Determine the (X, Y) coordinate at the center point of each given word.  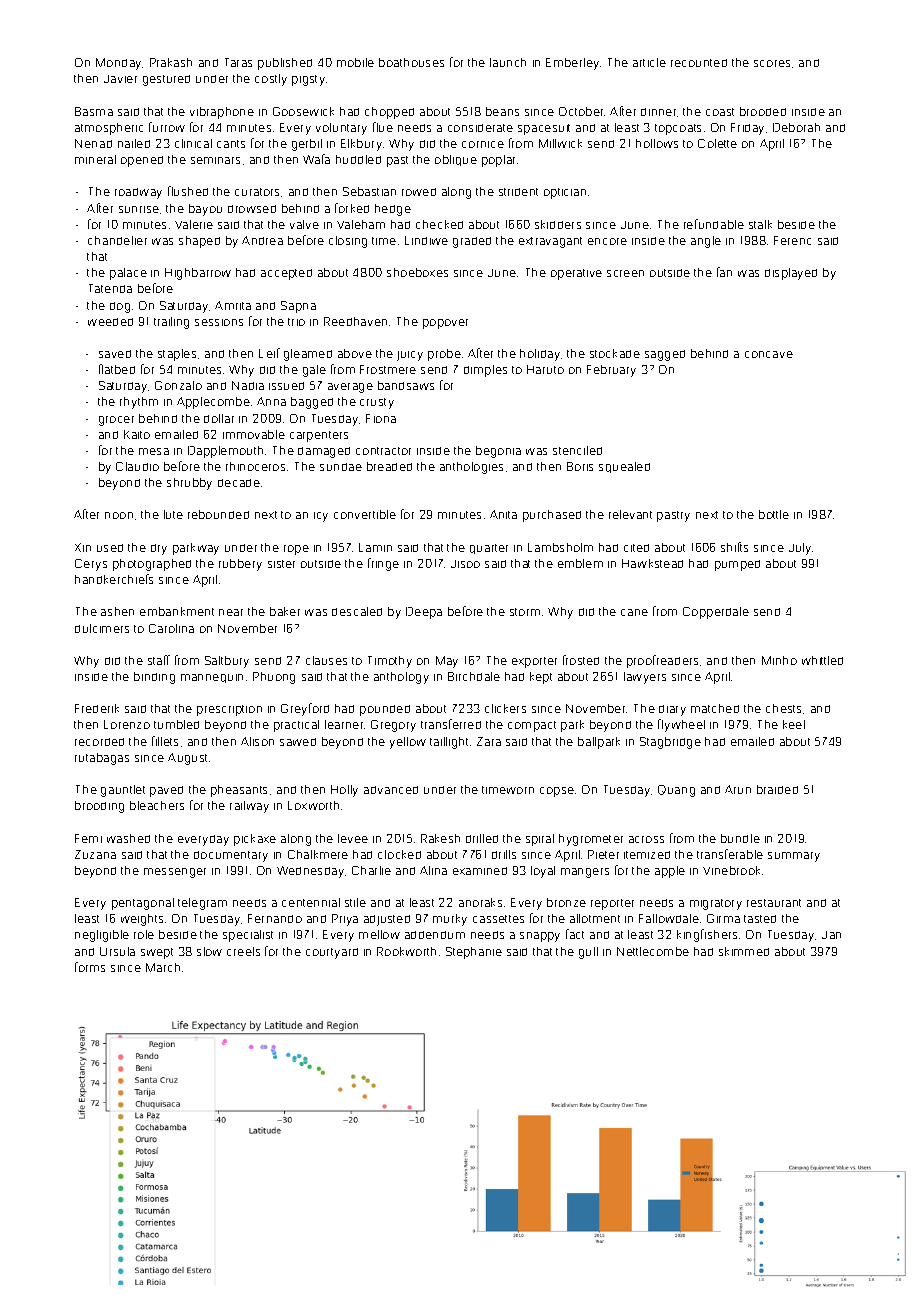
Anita (503, 514)
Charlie (371, 870)
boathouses (411, 62)
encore (607, 241)
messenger (175, 873)
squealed (624, 467)
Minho (779, 660)
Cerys (91, 565)
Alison (257, 741)
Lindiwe (426, 240)
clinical (193, 143)
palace (128, 274)
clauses (326, 660)
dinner (658, 112)
